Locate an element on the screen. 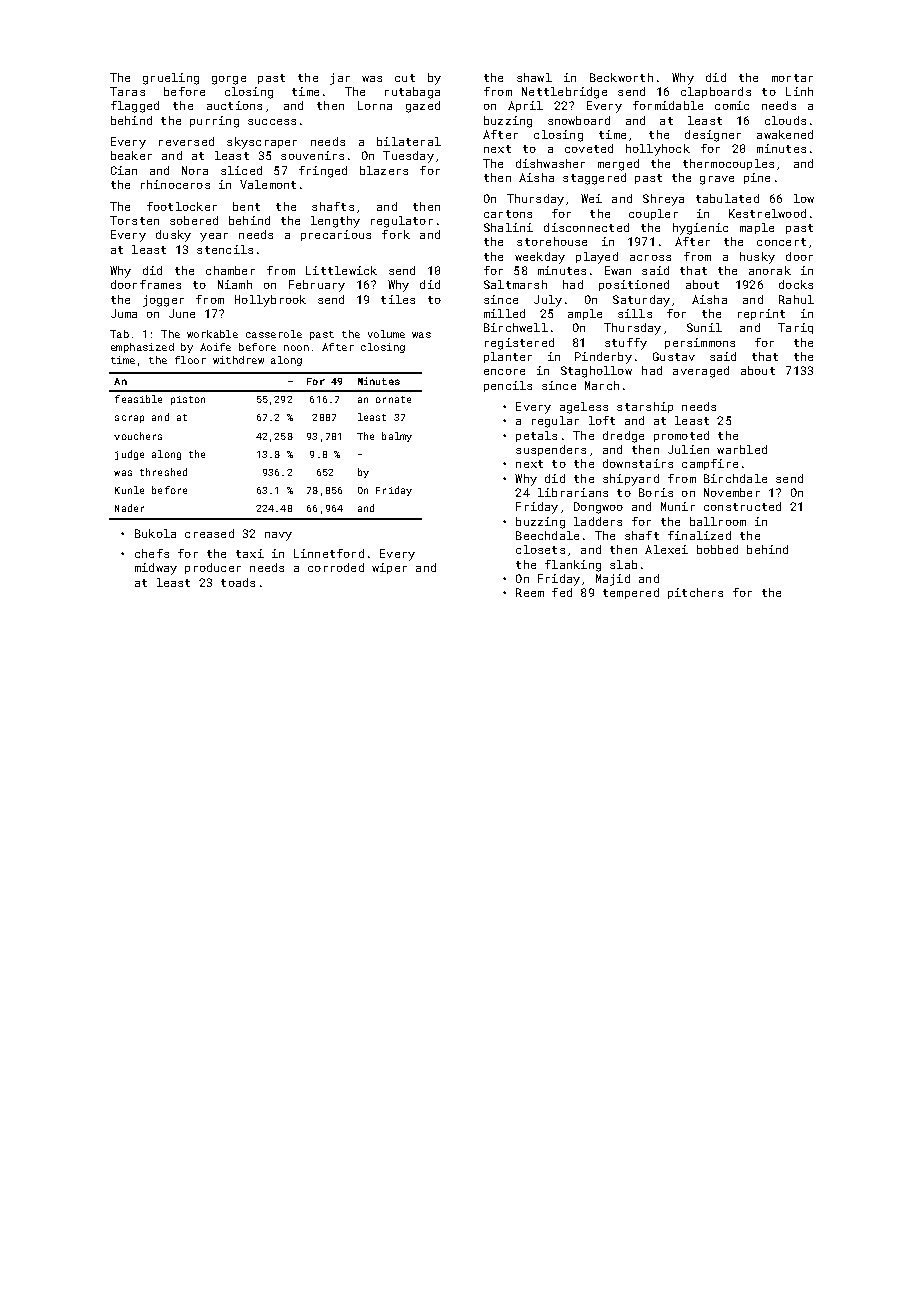  wiper is located at coordinates (389, 568).
